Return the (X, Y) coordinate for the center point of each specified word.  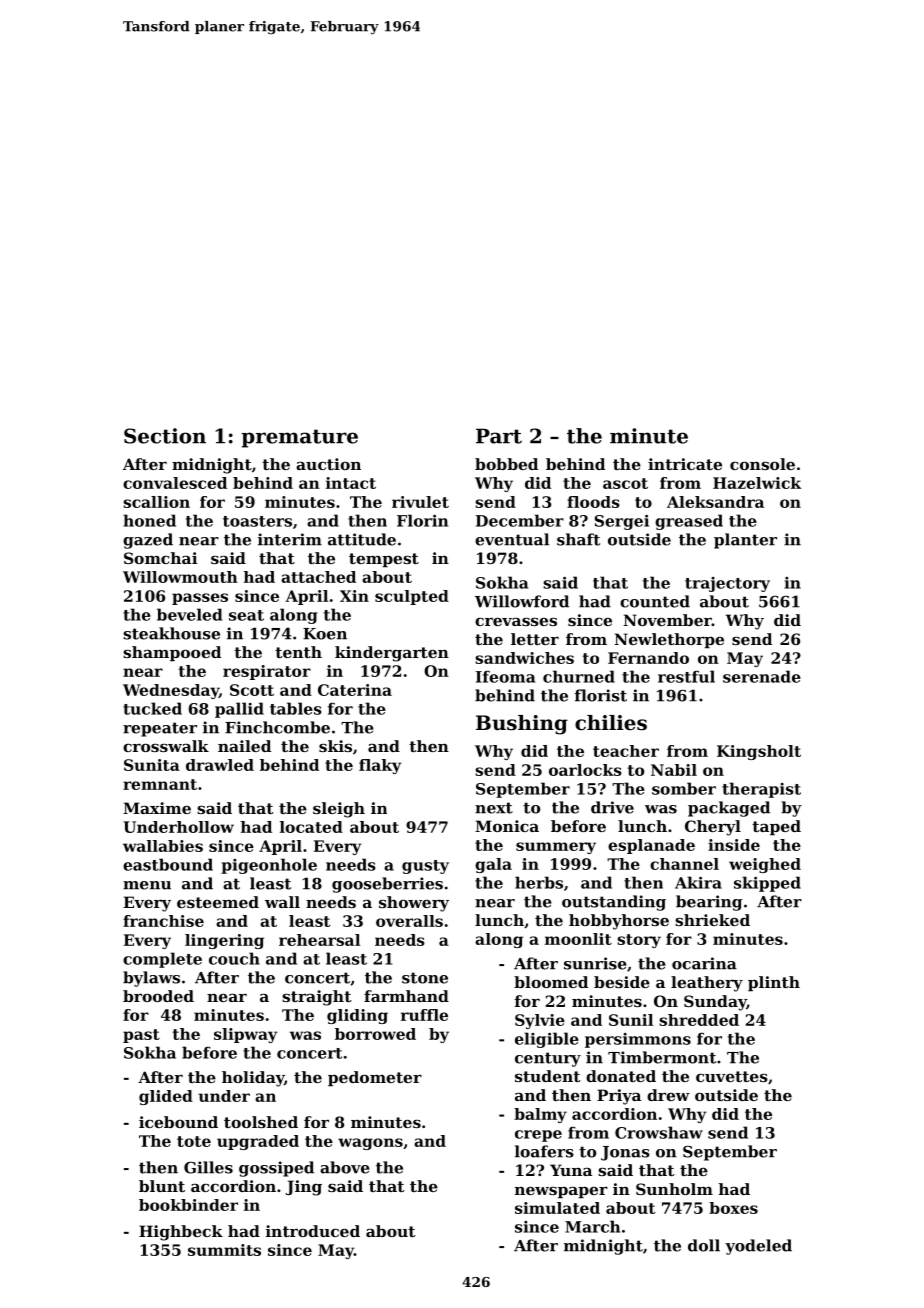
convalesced (175, 483)
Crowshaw (659, 1132)
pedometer (375, 1078)
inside (734, 845)
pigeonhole (269, 866)
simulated (557, 1208)
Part (499, 436)
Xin (354, 596)
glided (166, 1097)
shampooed (172, 653)
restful (686, 676)
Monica (507, 826)
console (762, 464)
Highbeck (181, 1233)
